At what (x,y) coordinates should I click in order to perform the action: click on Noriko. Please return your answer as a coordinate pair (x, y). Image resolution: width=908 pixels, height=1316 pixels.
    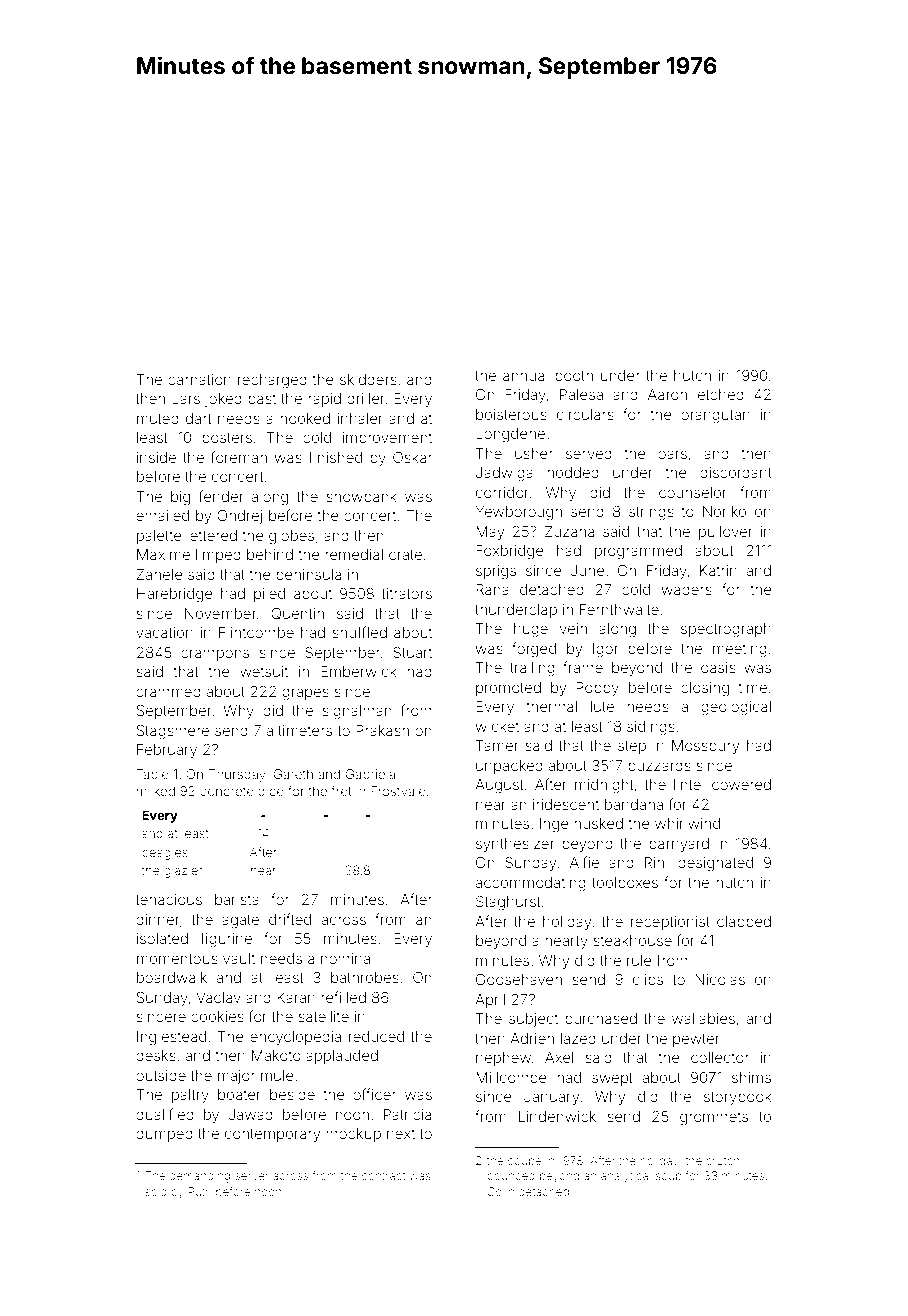
    Looking at the image, I should click on (724, 511).
